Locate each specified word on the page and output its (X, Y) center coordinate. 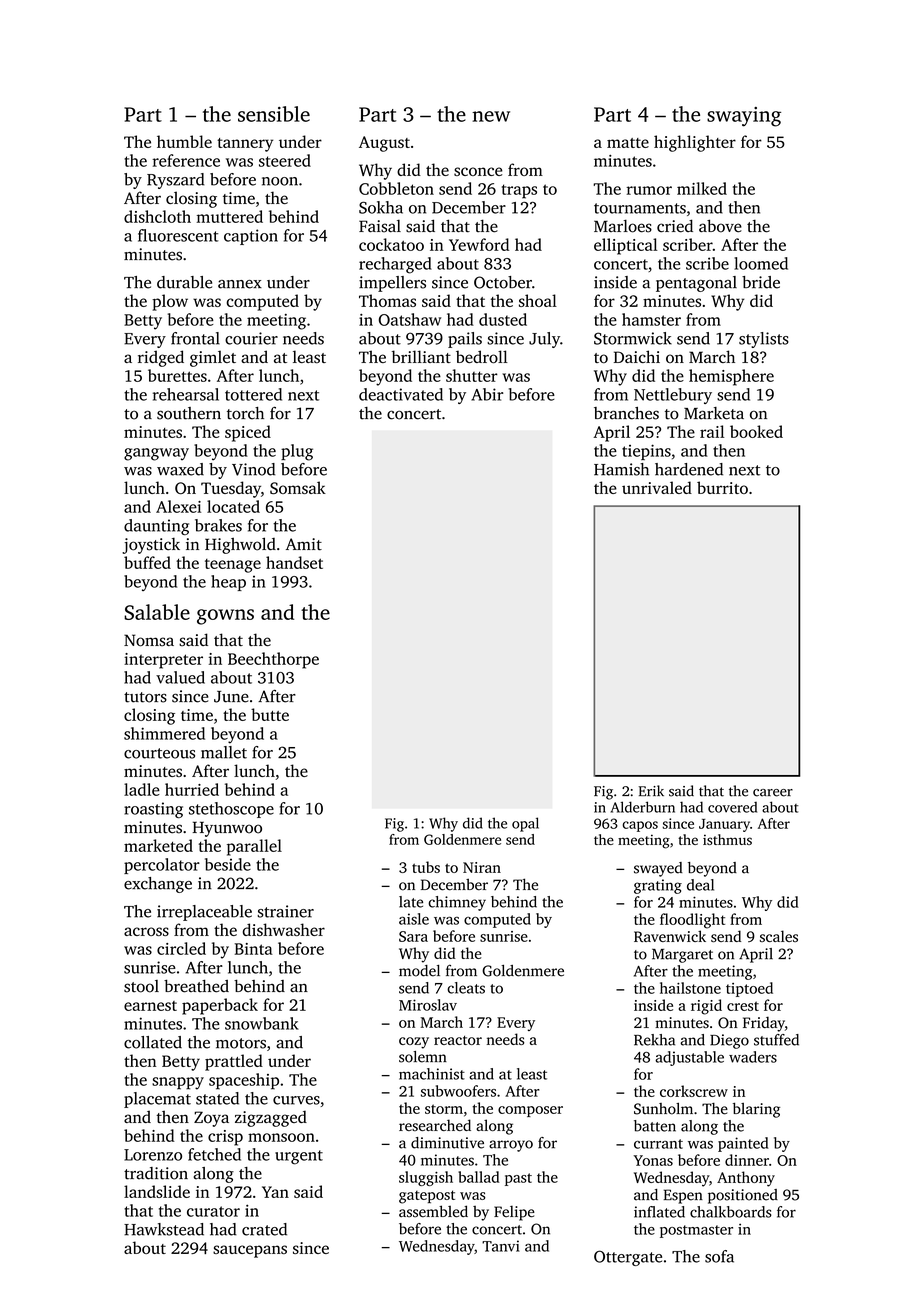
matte (628, 143)
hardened (689, 469)
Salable (157, 612)
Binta (254, 949)
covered (732, 807)
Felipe (514, 1213)
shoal (538, 300)
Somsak (298, 487)
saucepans (250, 1251)
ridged (161, 358)
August (384, 144)
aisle (414, 919)
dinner (747, 1160)
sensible (274, 114)
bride (761, 282)
